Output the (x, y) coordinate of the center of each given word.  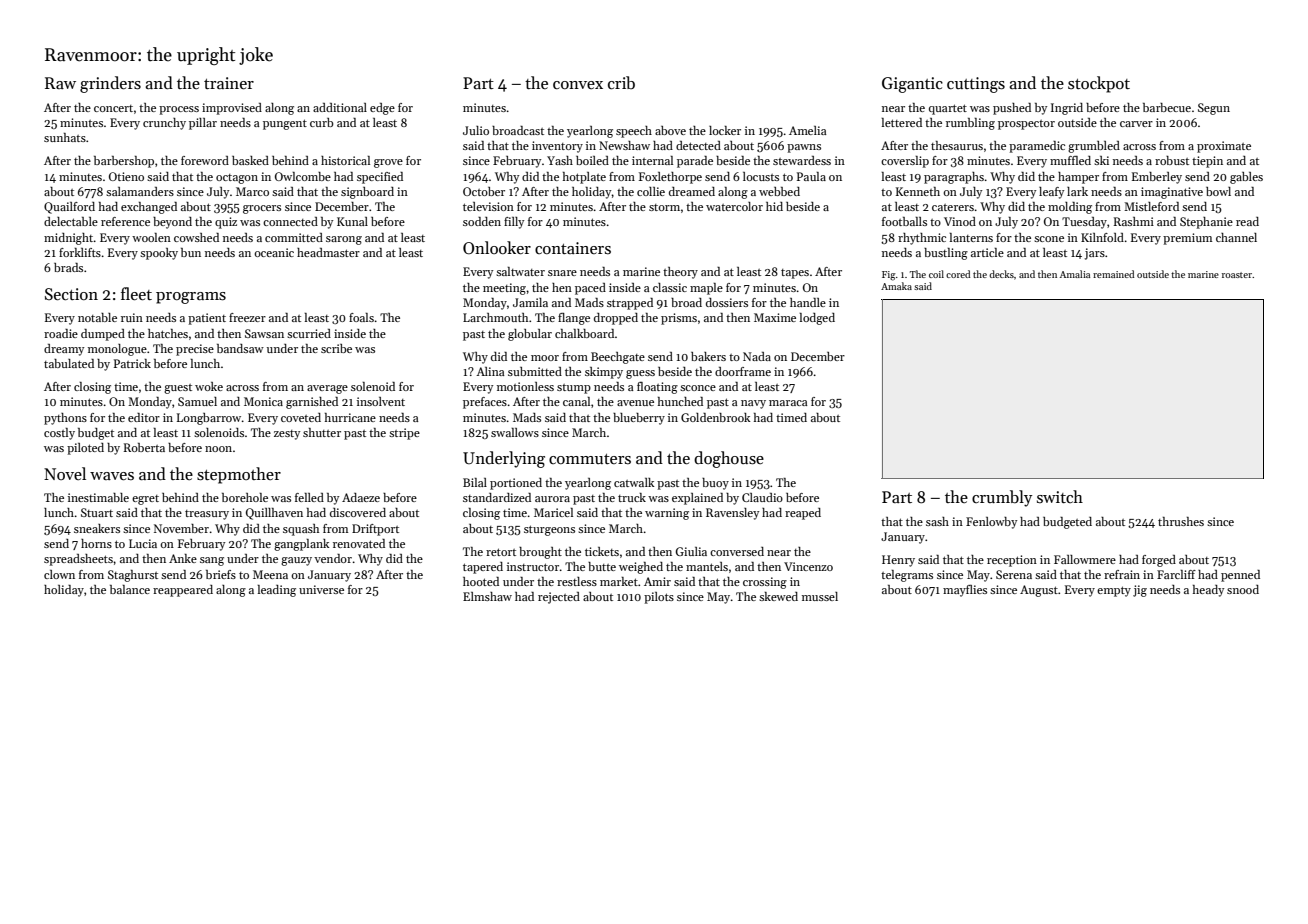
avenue (635, 403)
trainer (229, 83)
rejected (559, 598)
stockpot (1099, 84)
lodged (817, 319)
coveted (301, 417)
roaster (1237, 275)
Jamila (530, 302)
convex (578, 85)
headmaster (328, 252)
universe (321, 589)
